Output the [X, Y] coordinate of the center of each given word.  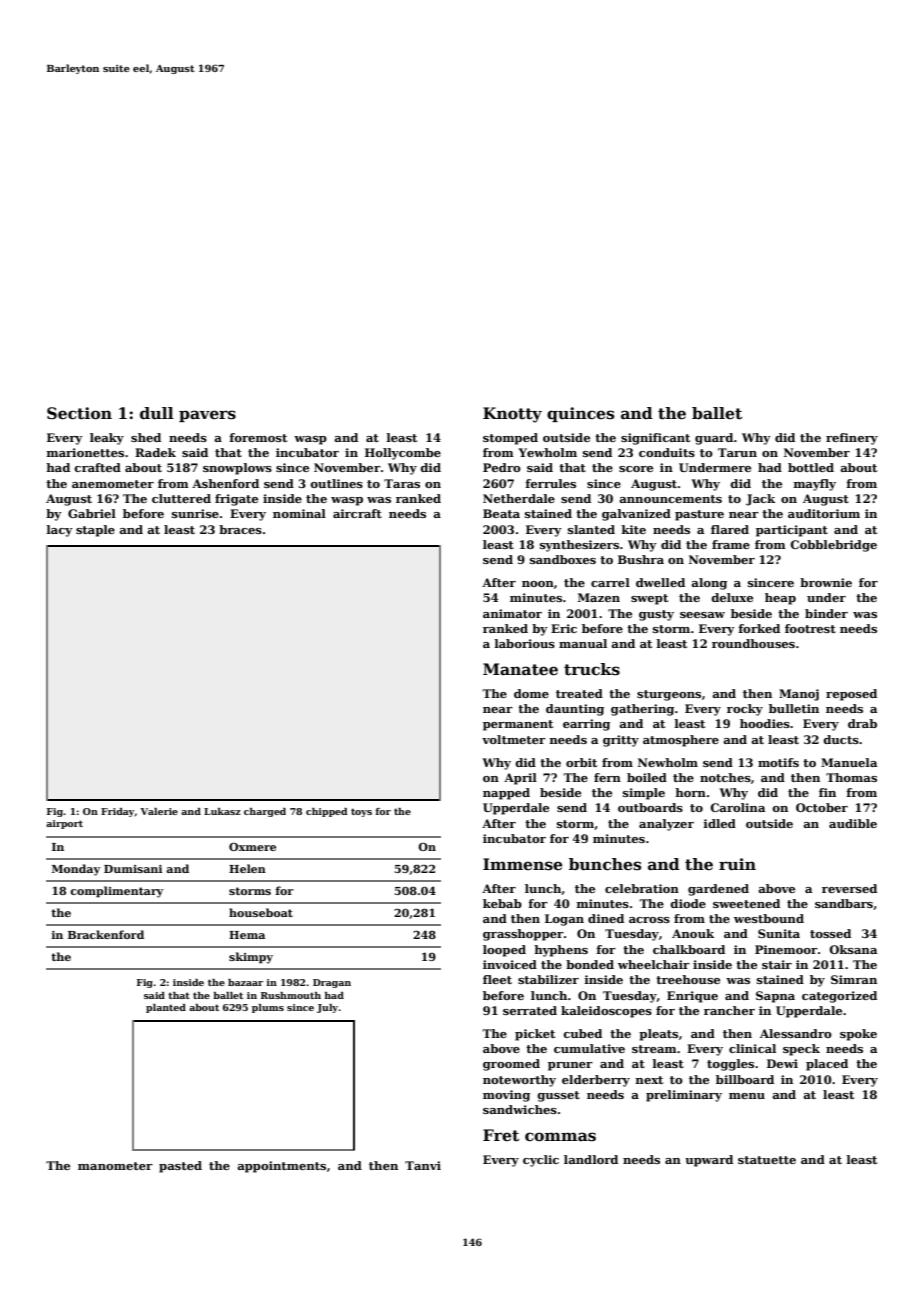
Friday [117, 812]
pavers [207, 416]
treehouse [688, 979]
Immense [523, 864]
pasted [180, 1167]
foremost [258, 437]
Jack [760, 500]
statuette [767, 1160]
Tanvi [423, 1165]
